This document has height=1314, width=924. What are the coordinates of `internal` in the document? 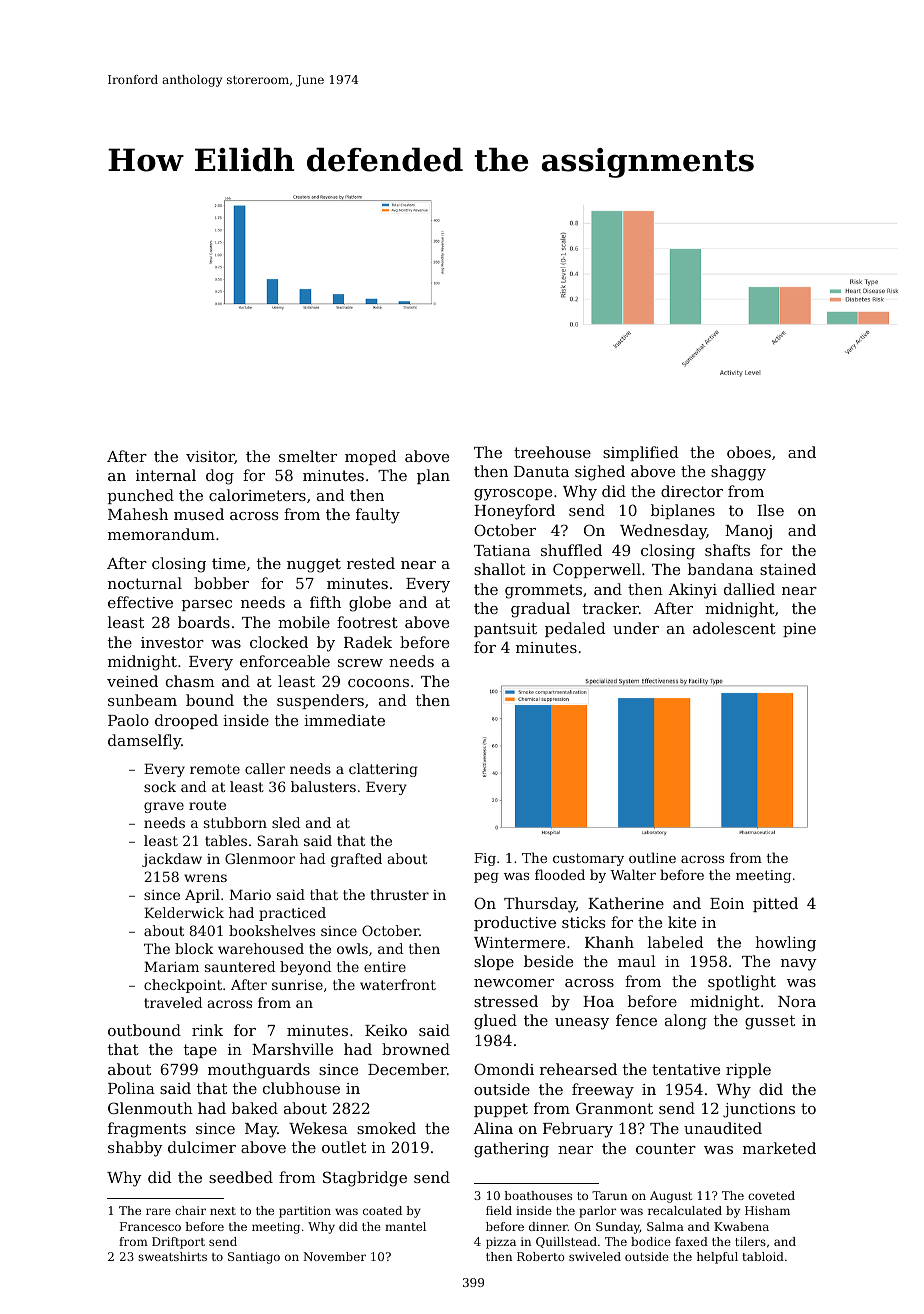 It's located at (166, 475).
